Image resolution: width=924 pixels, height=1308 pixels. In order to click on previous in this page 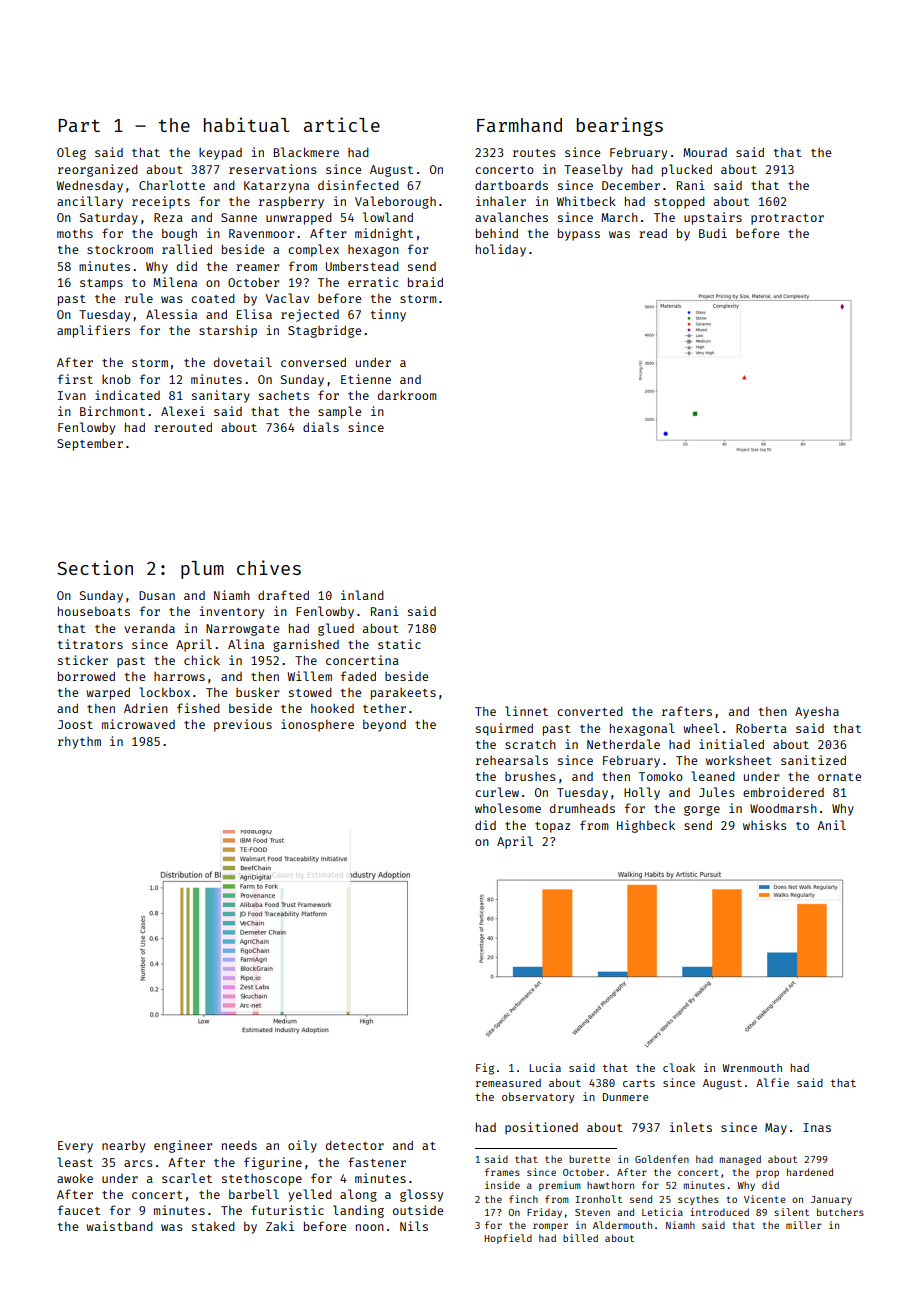, I will do `click(243, 725)`.
